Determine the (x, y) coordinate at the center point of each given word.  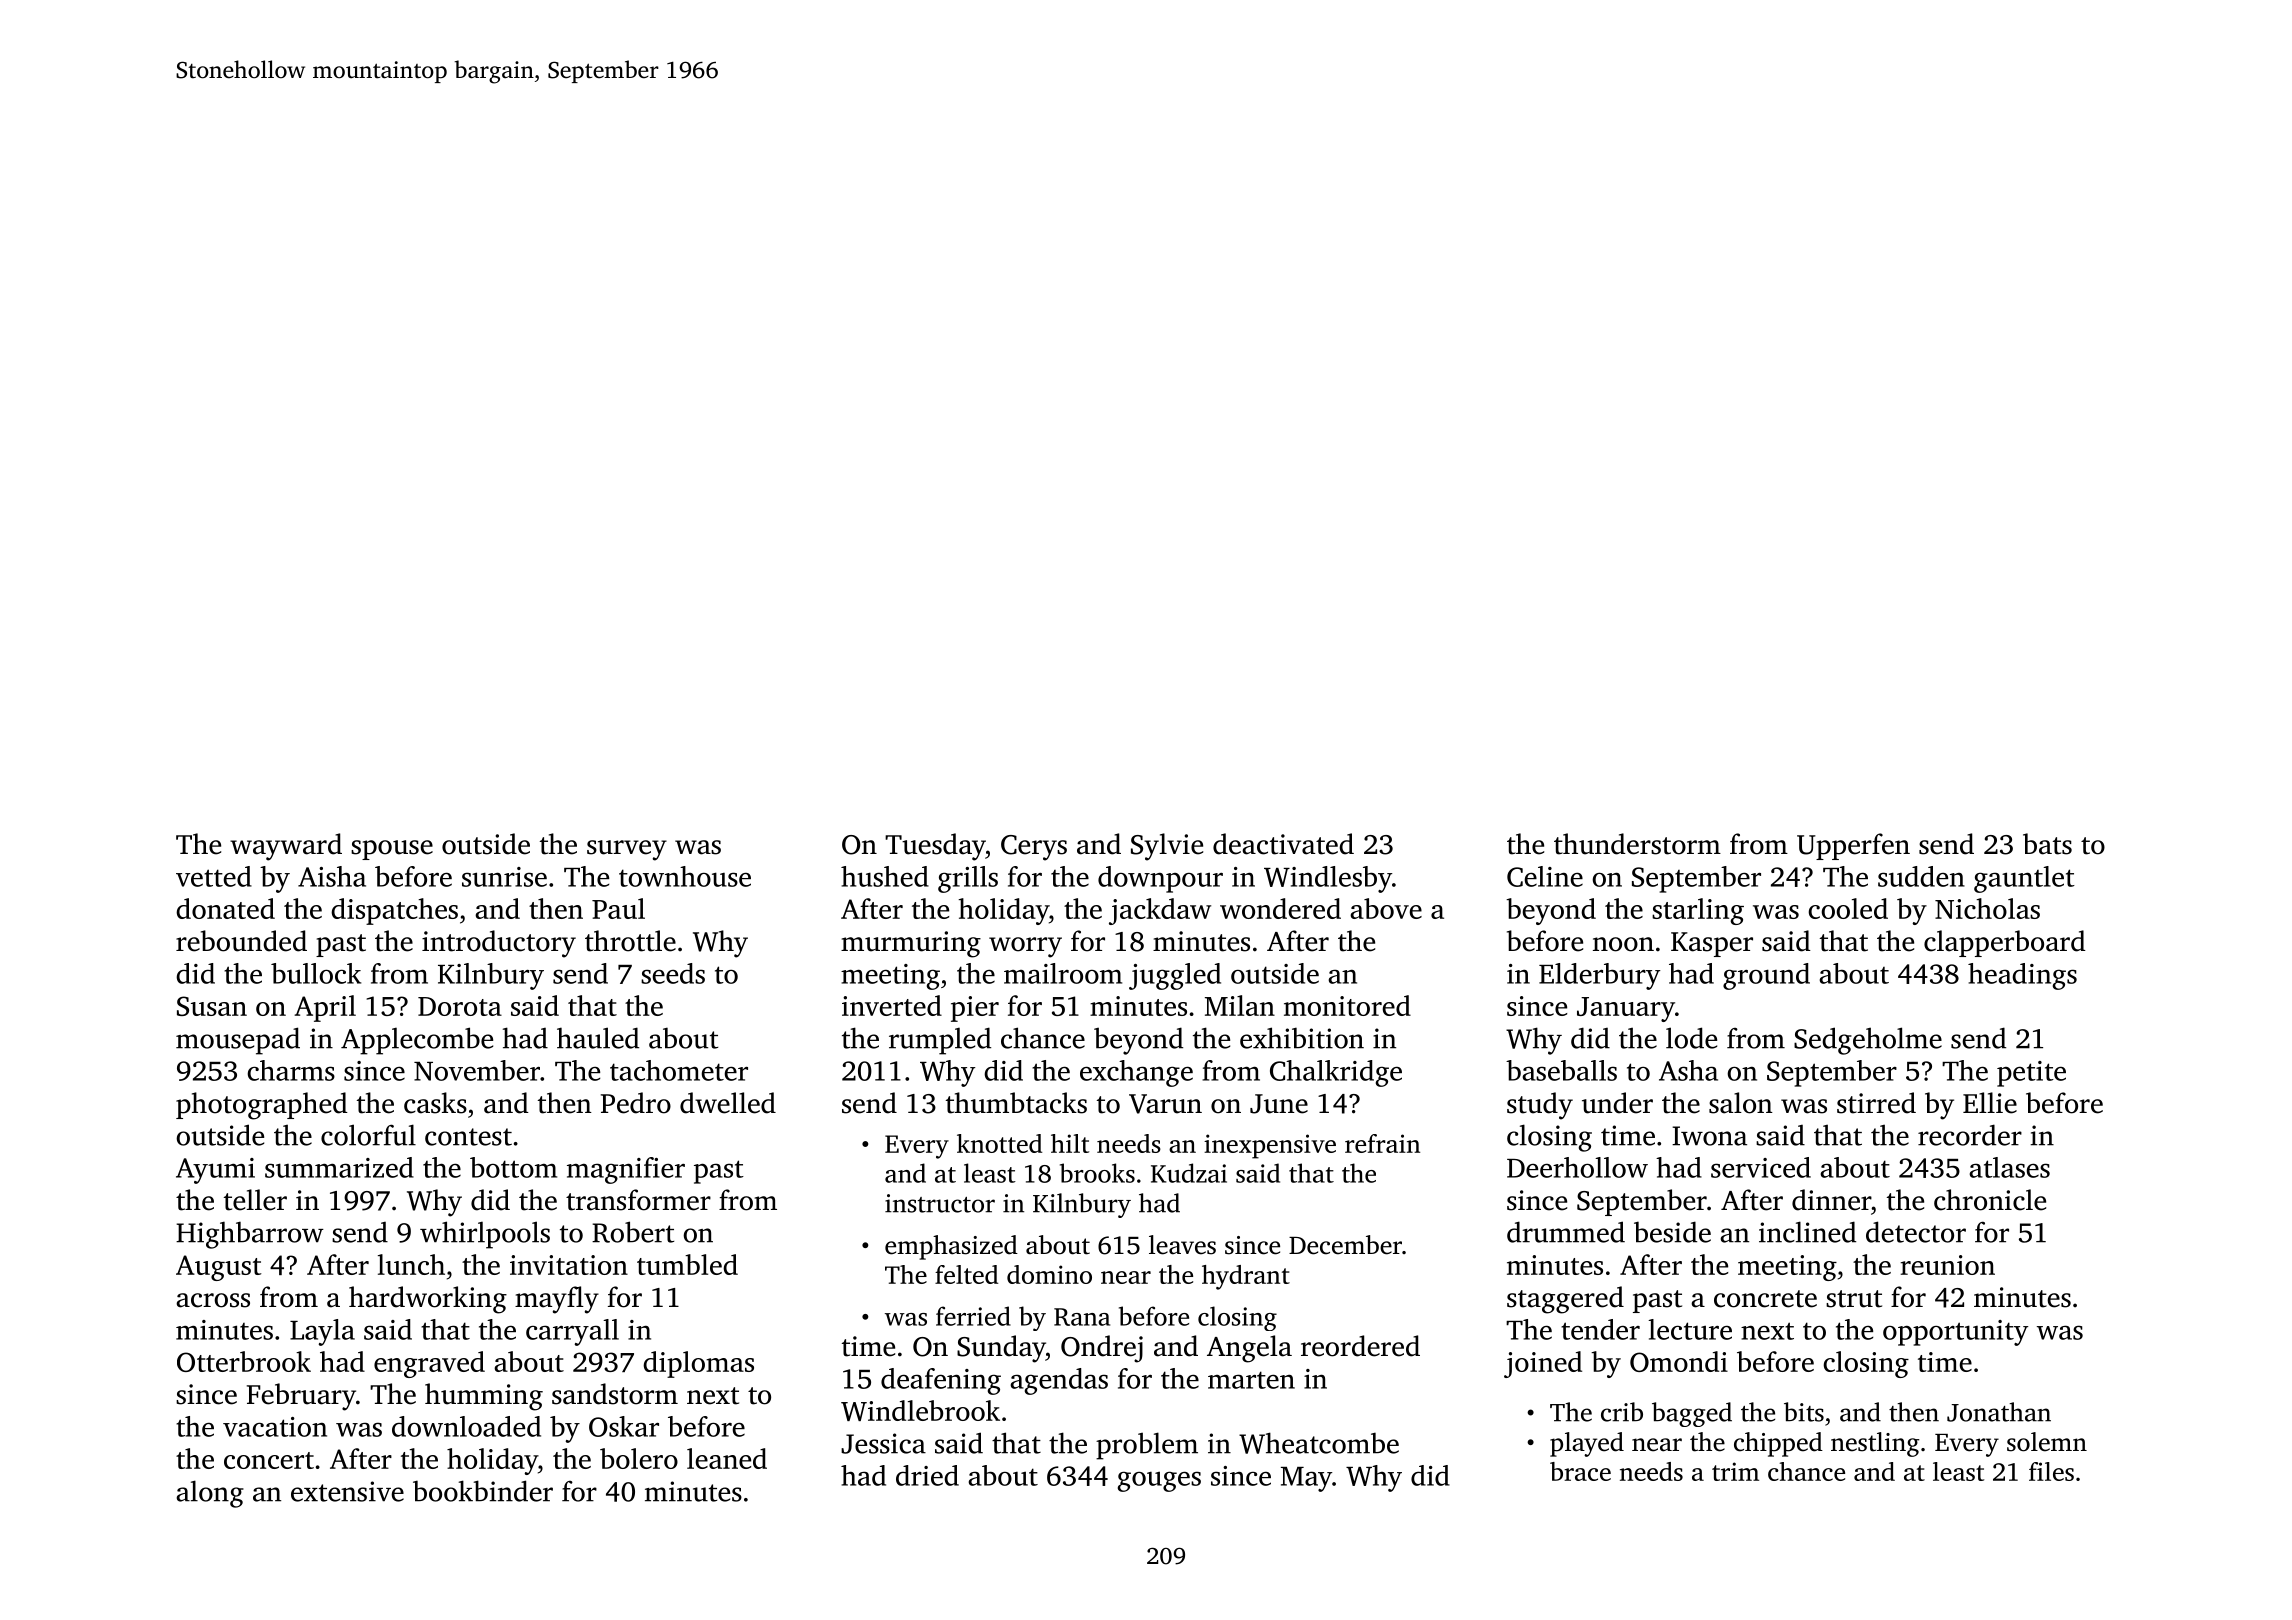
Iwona (1709, 1136)
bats (2047, 844)
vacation (275, 1427)
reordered (1360, 1346)
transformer (638, 1200)
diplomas (698, 1364)
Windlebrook (920, 1410)
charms (291, 1070)
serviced (1761, 1167)
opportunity (1955, 1333)
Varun (1165, 1104)
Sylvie (1167, 847)
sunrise (504, 877)
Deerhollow (1577, 1167)
